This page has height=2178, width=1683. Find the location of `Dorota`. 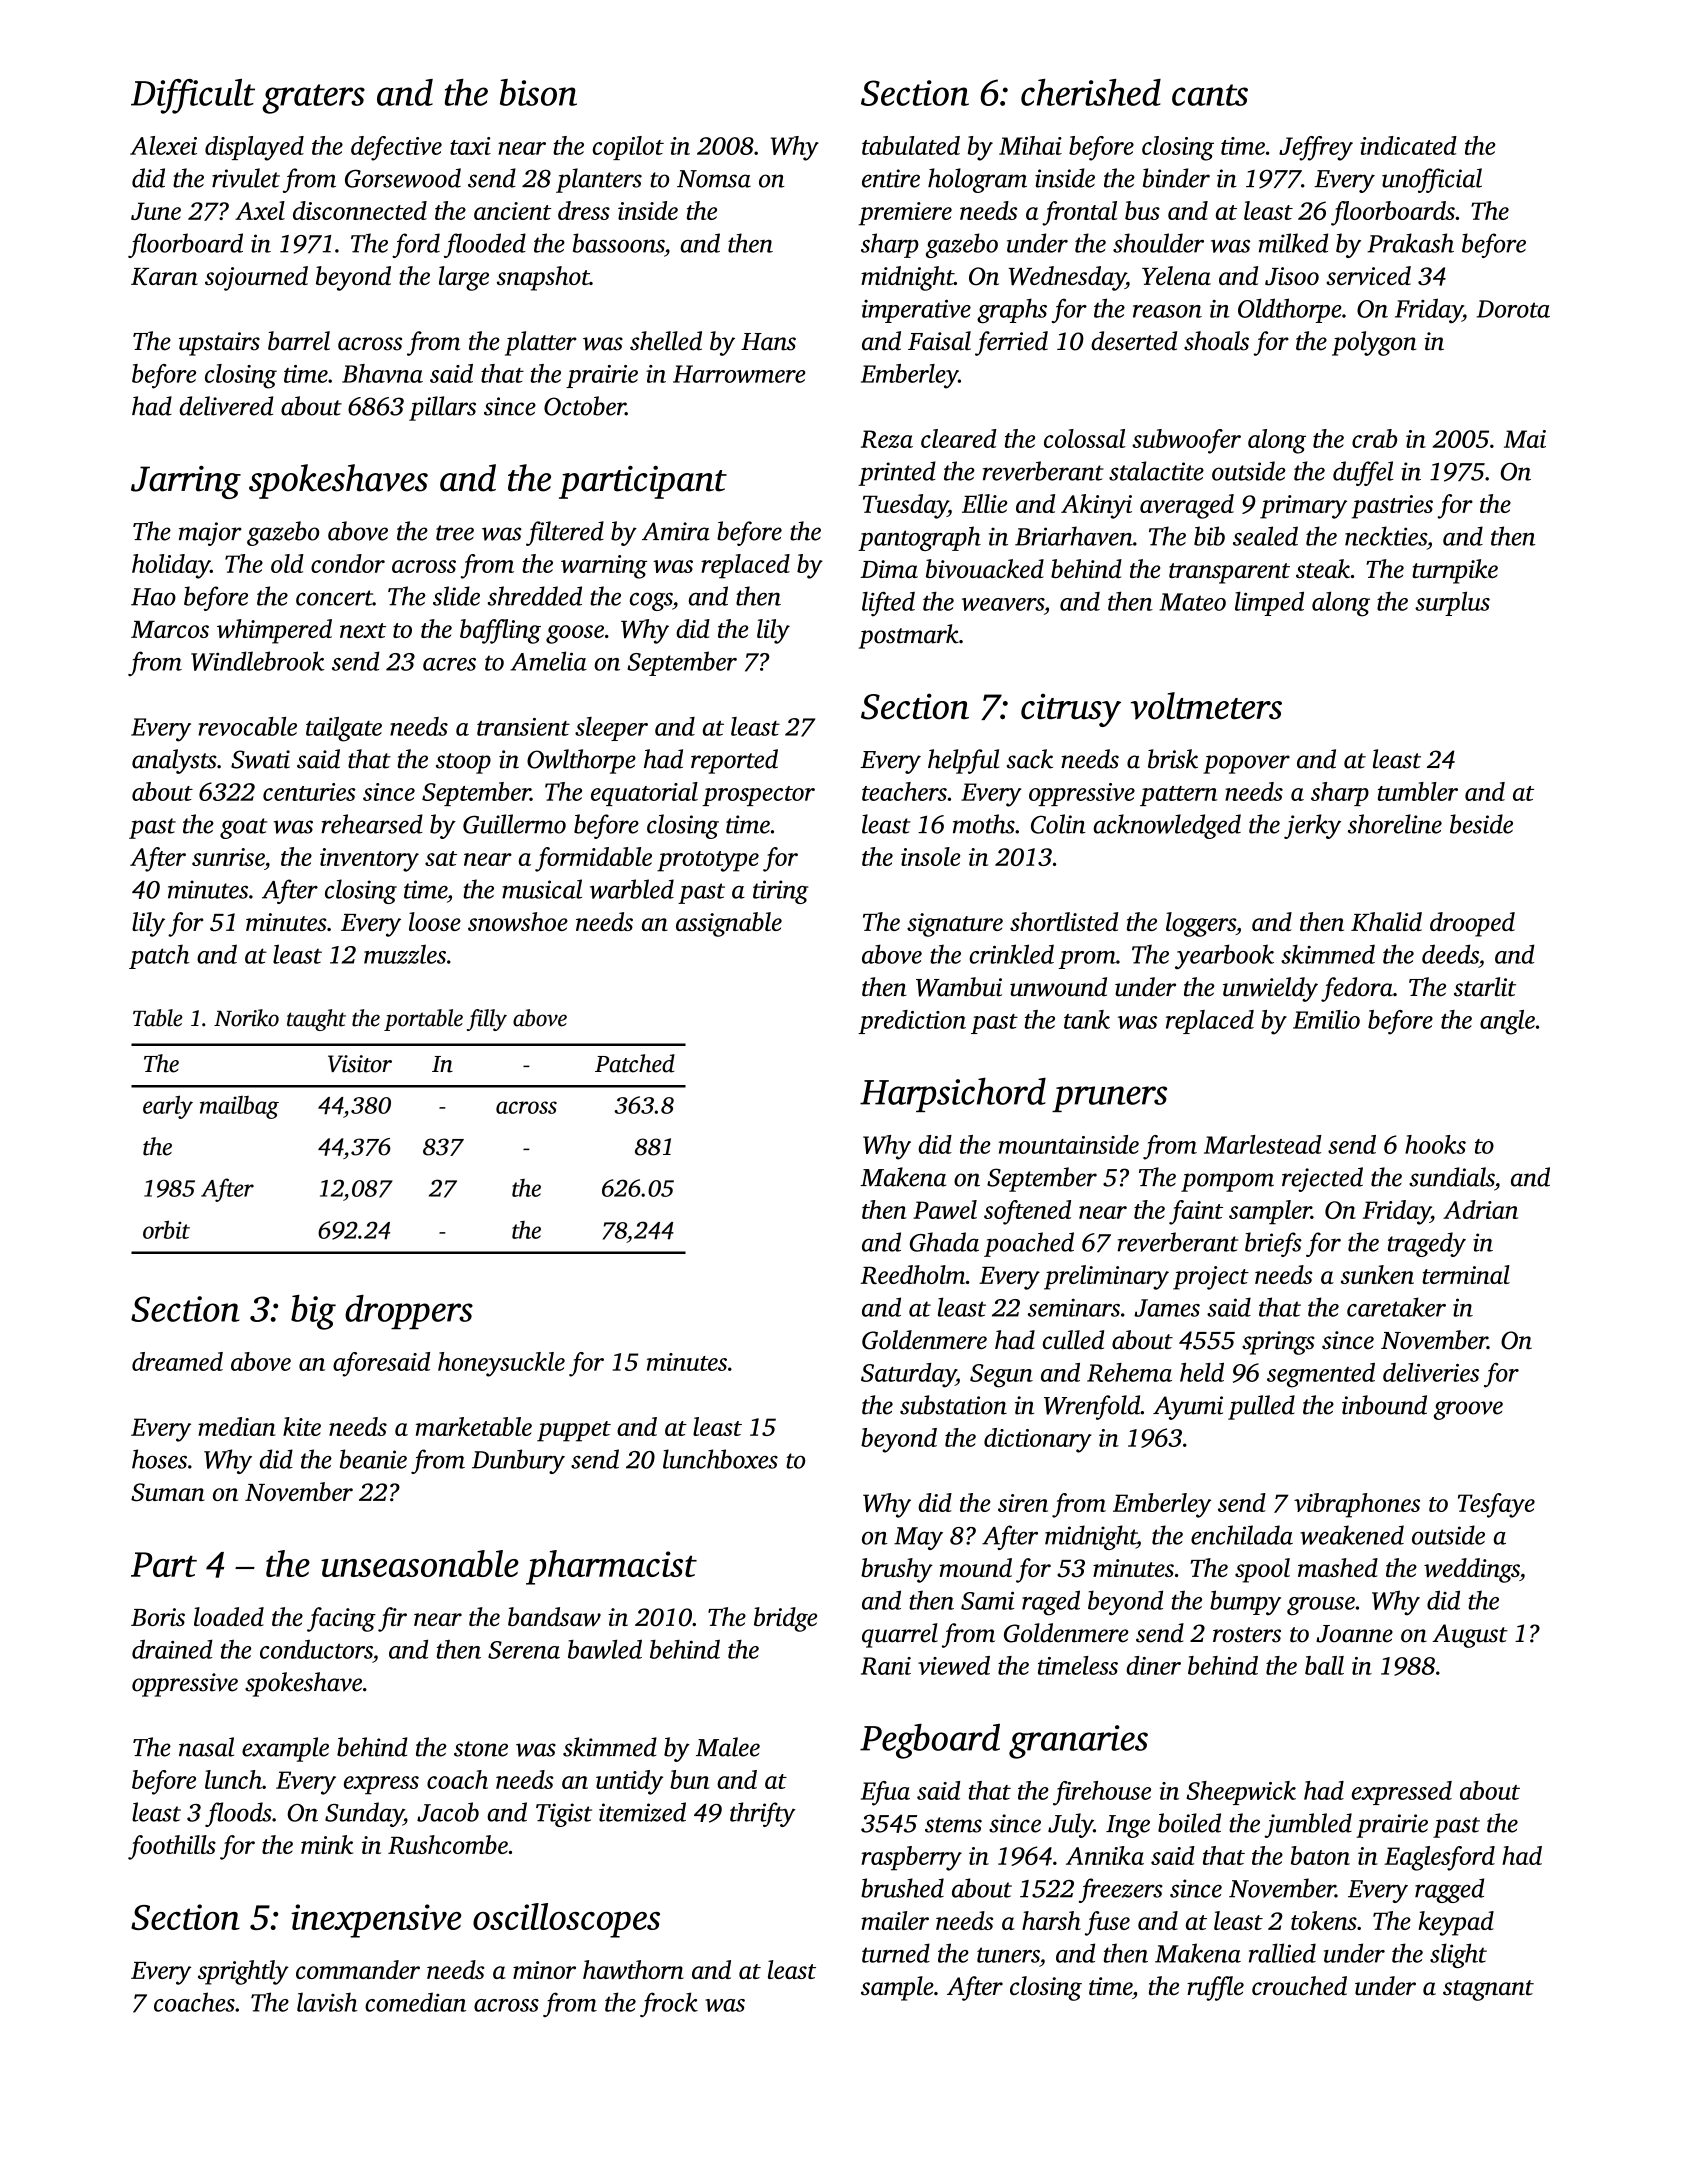

Dorota is located at coordinates (1513, 309).
